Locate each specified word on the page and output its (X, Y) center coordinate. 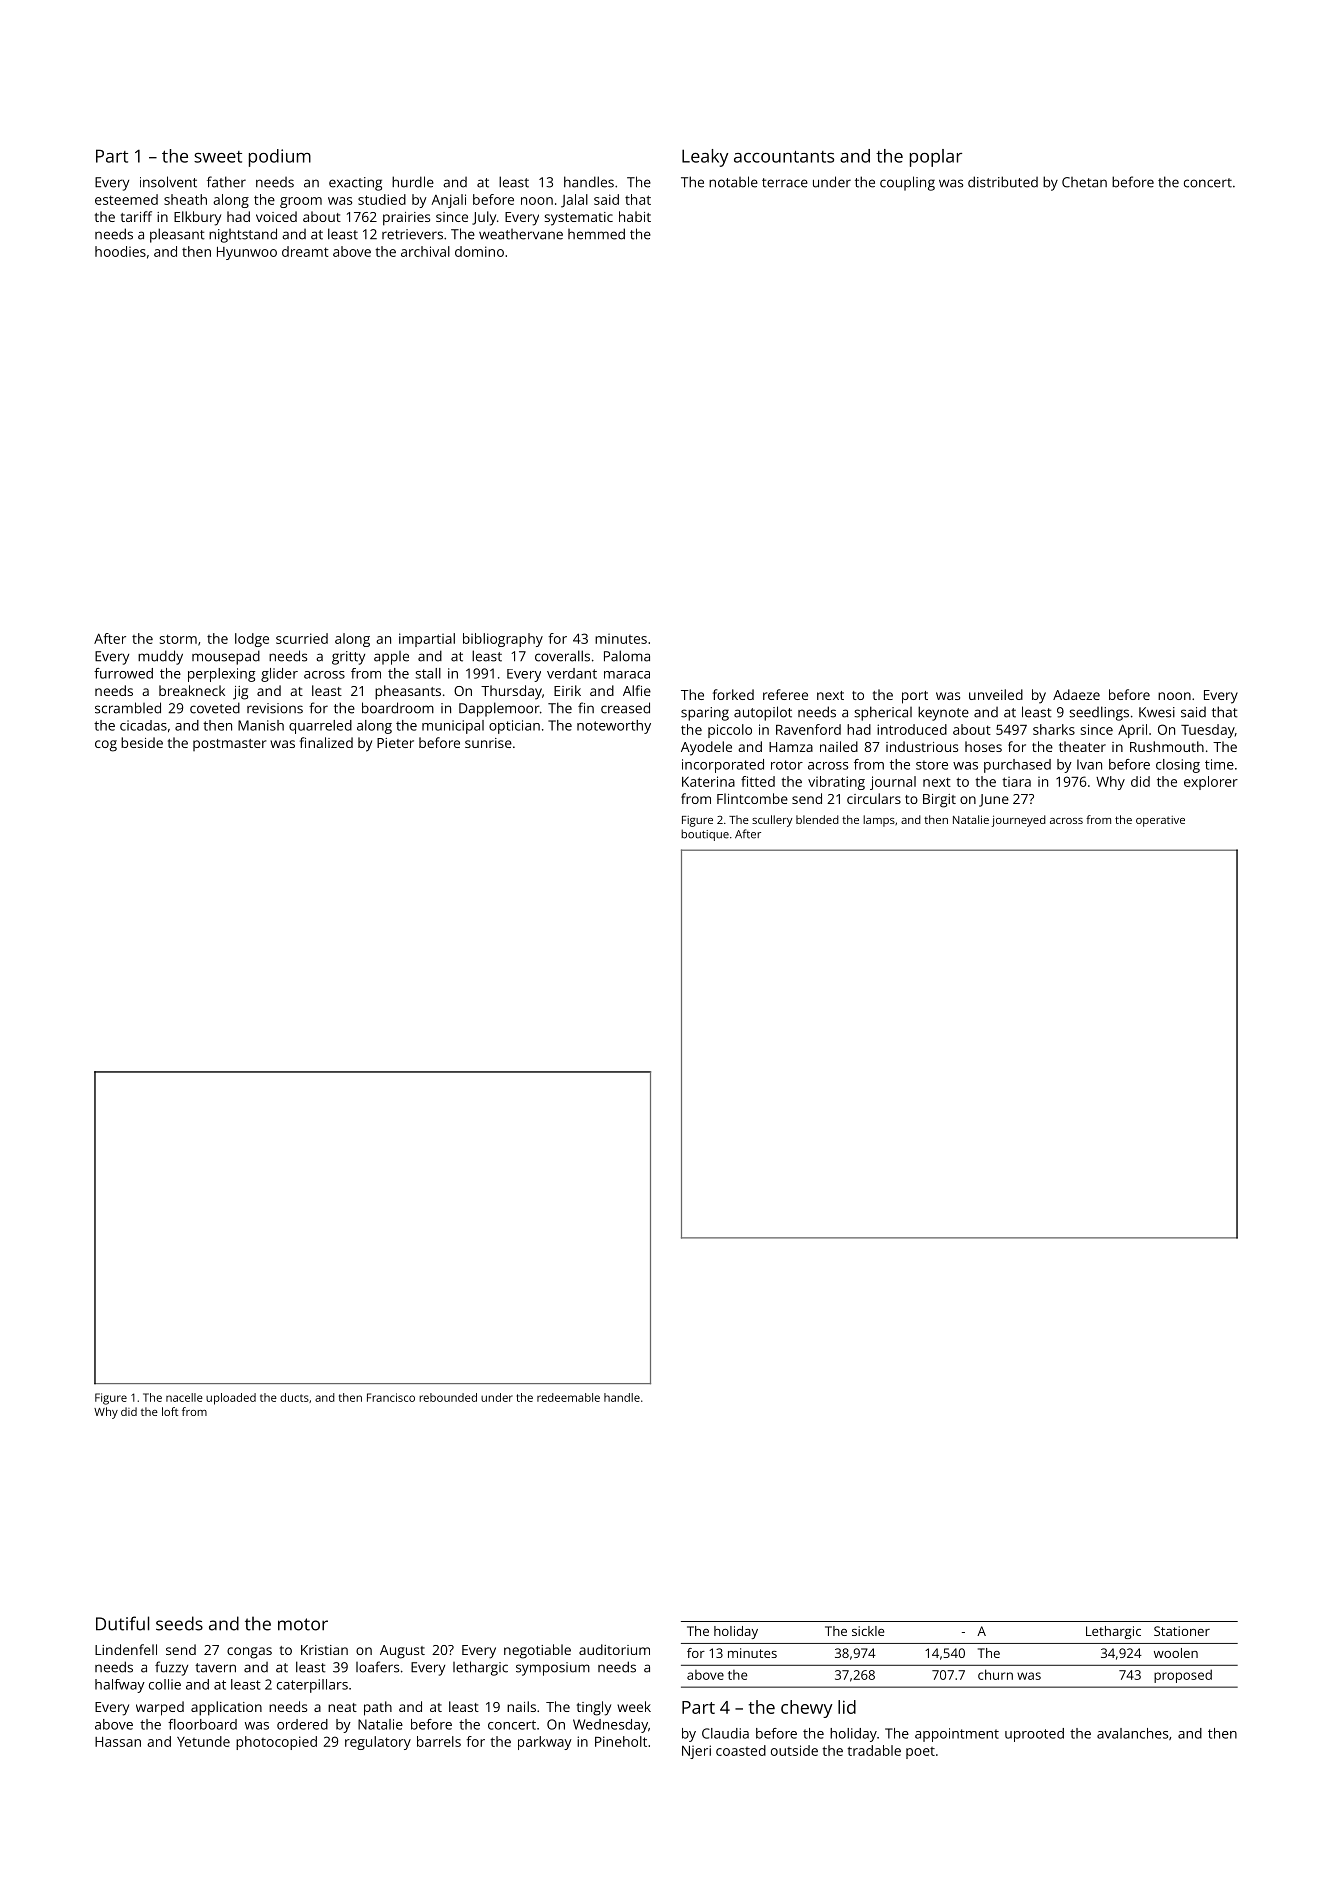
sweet (218, 157)
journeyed (1019, 821)
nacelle (184, 1397)
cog (106, 746)
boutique (705, 835)
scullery (772, 821)
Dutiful (122, 1623)
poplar (936, 158)
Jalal (574, 201)
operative (1160, 821)
